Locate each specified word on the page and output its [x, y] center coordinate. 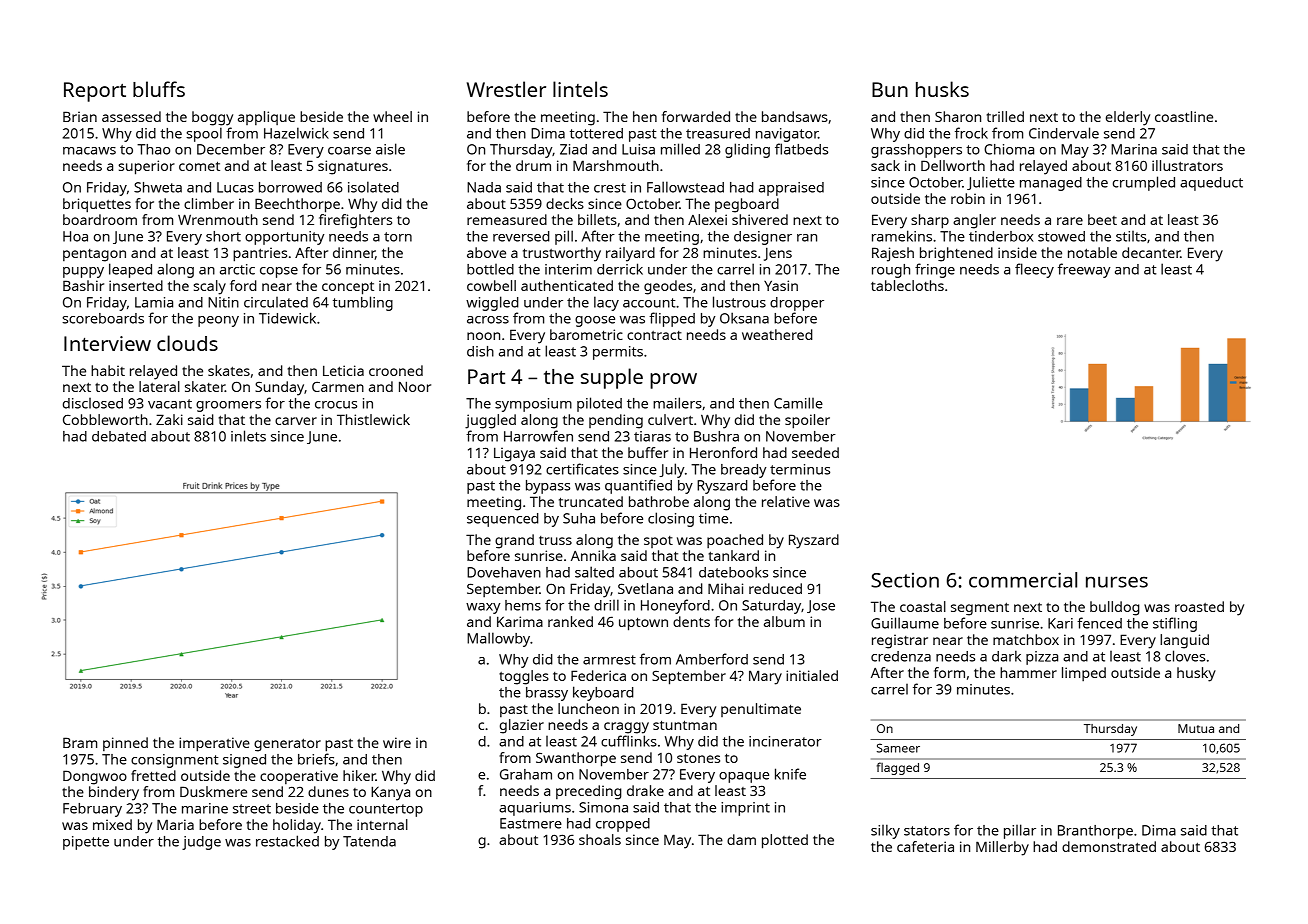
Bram [80, 742]
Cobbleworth [105, 419]
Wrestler [506, 89]
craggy [626, 728]
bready [744, 471]
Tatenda [369, 841]
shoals [600, 839]
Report [95, 92]
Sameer [898, 748]
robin [968, 198]
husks [942, 89]
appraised [791, 189]
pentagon [94, 255]
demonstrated [1109, 846]
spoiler [807, 421]
